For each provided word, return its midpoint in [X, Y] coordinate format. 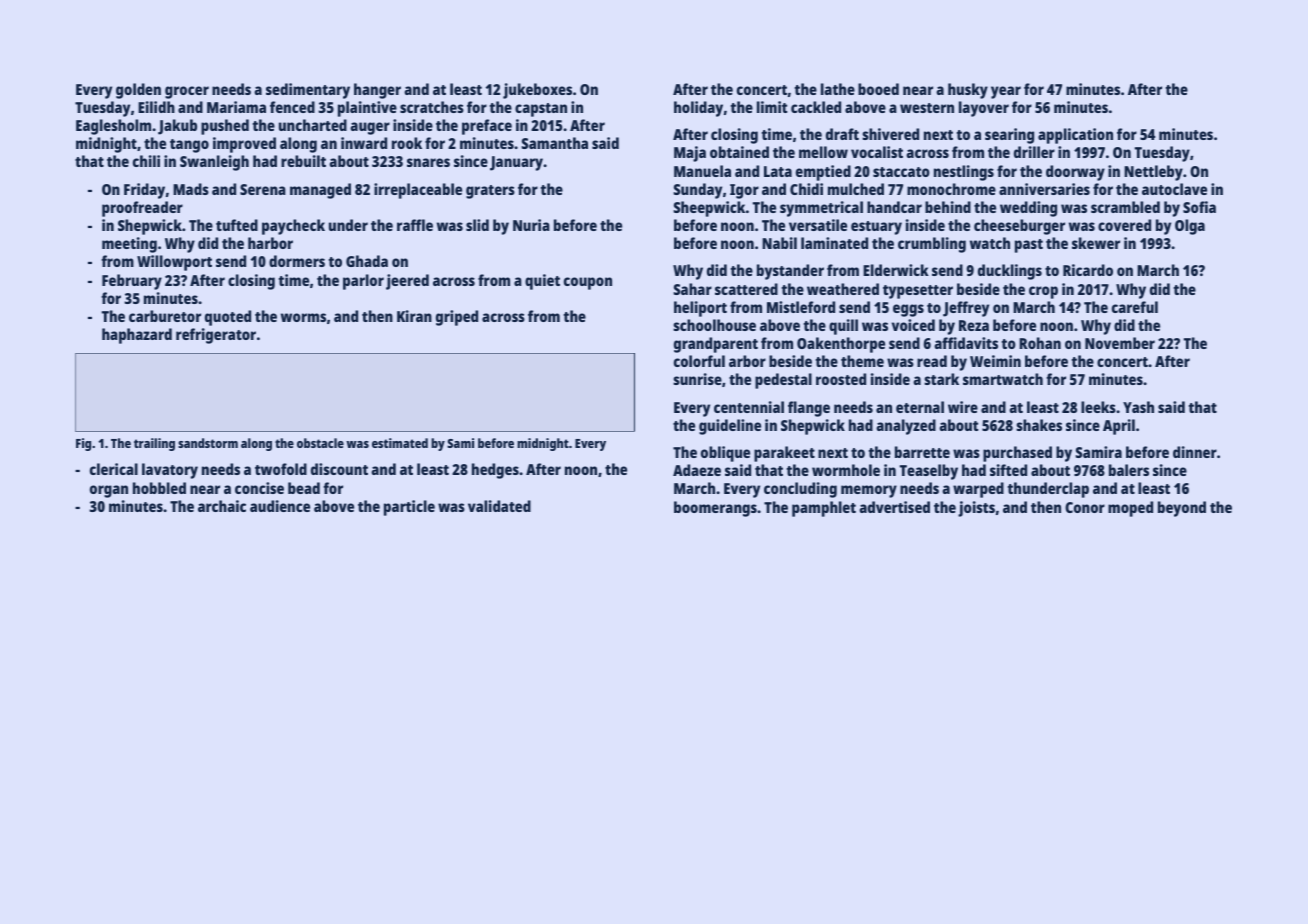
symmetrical [821, 209]
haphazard [137, 336]
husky [968, 91]
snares [428, 162]
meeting [129, 245]
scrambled [1125, 207]
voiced [913, 325]
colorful [699, 361]
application [1075, 136]
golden [138, 91]
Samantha [554, 143]
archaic [222, 506]
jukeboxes [537, 91]
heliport [700, 309]
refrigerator [216, 336]
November [1120, 343]
